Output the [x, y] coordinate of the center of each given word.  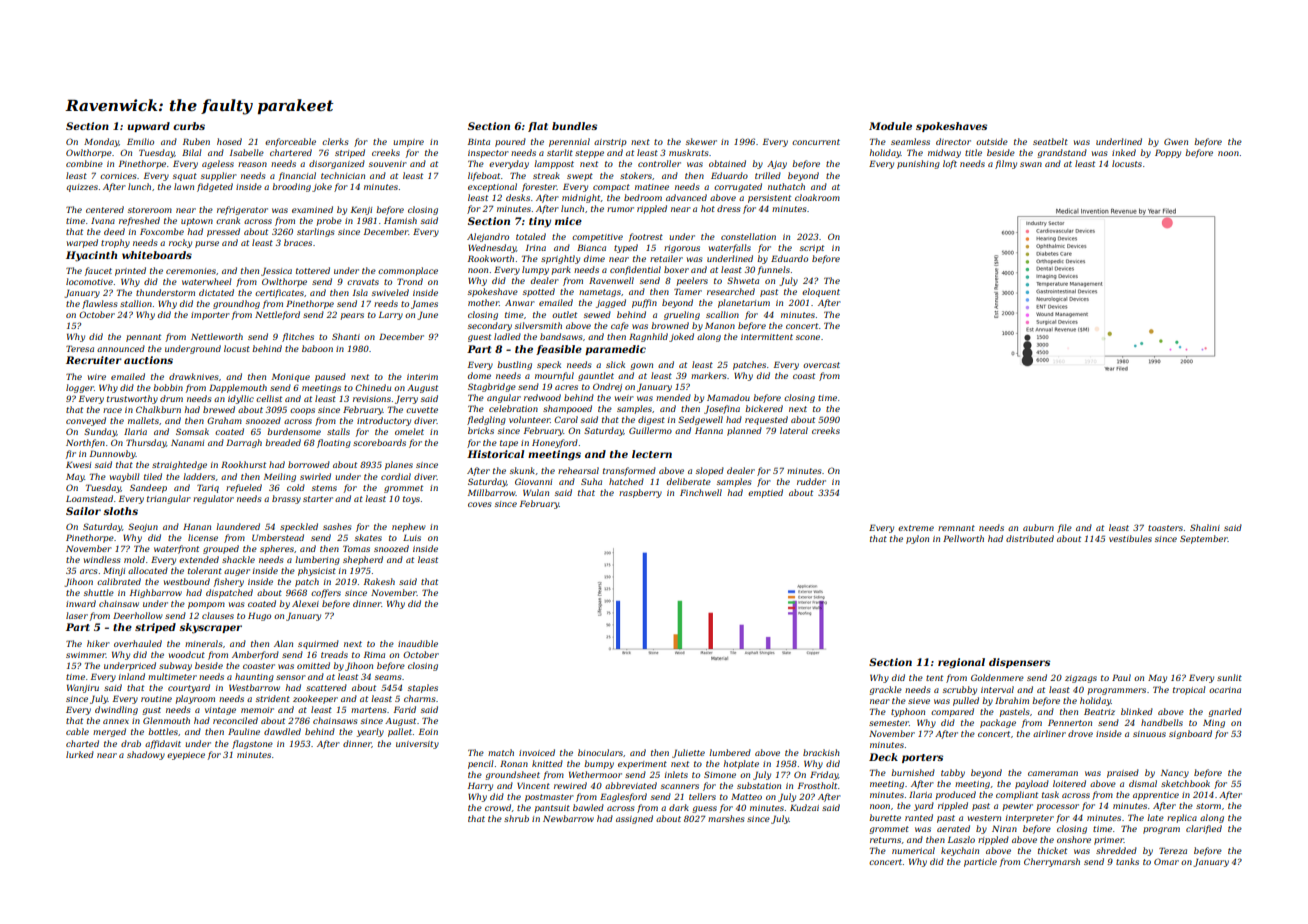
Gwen [1176, 141]
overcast [821, 365]
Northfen [85, 443]
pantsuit [552, 809]
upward [148, 127]
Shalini [1205, 527]
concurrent [816, 142]
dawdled [282, 731]
